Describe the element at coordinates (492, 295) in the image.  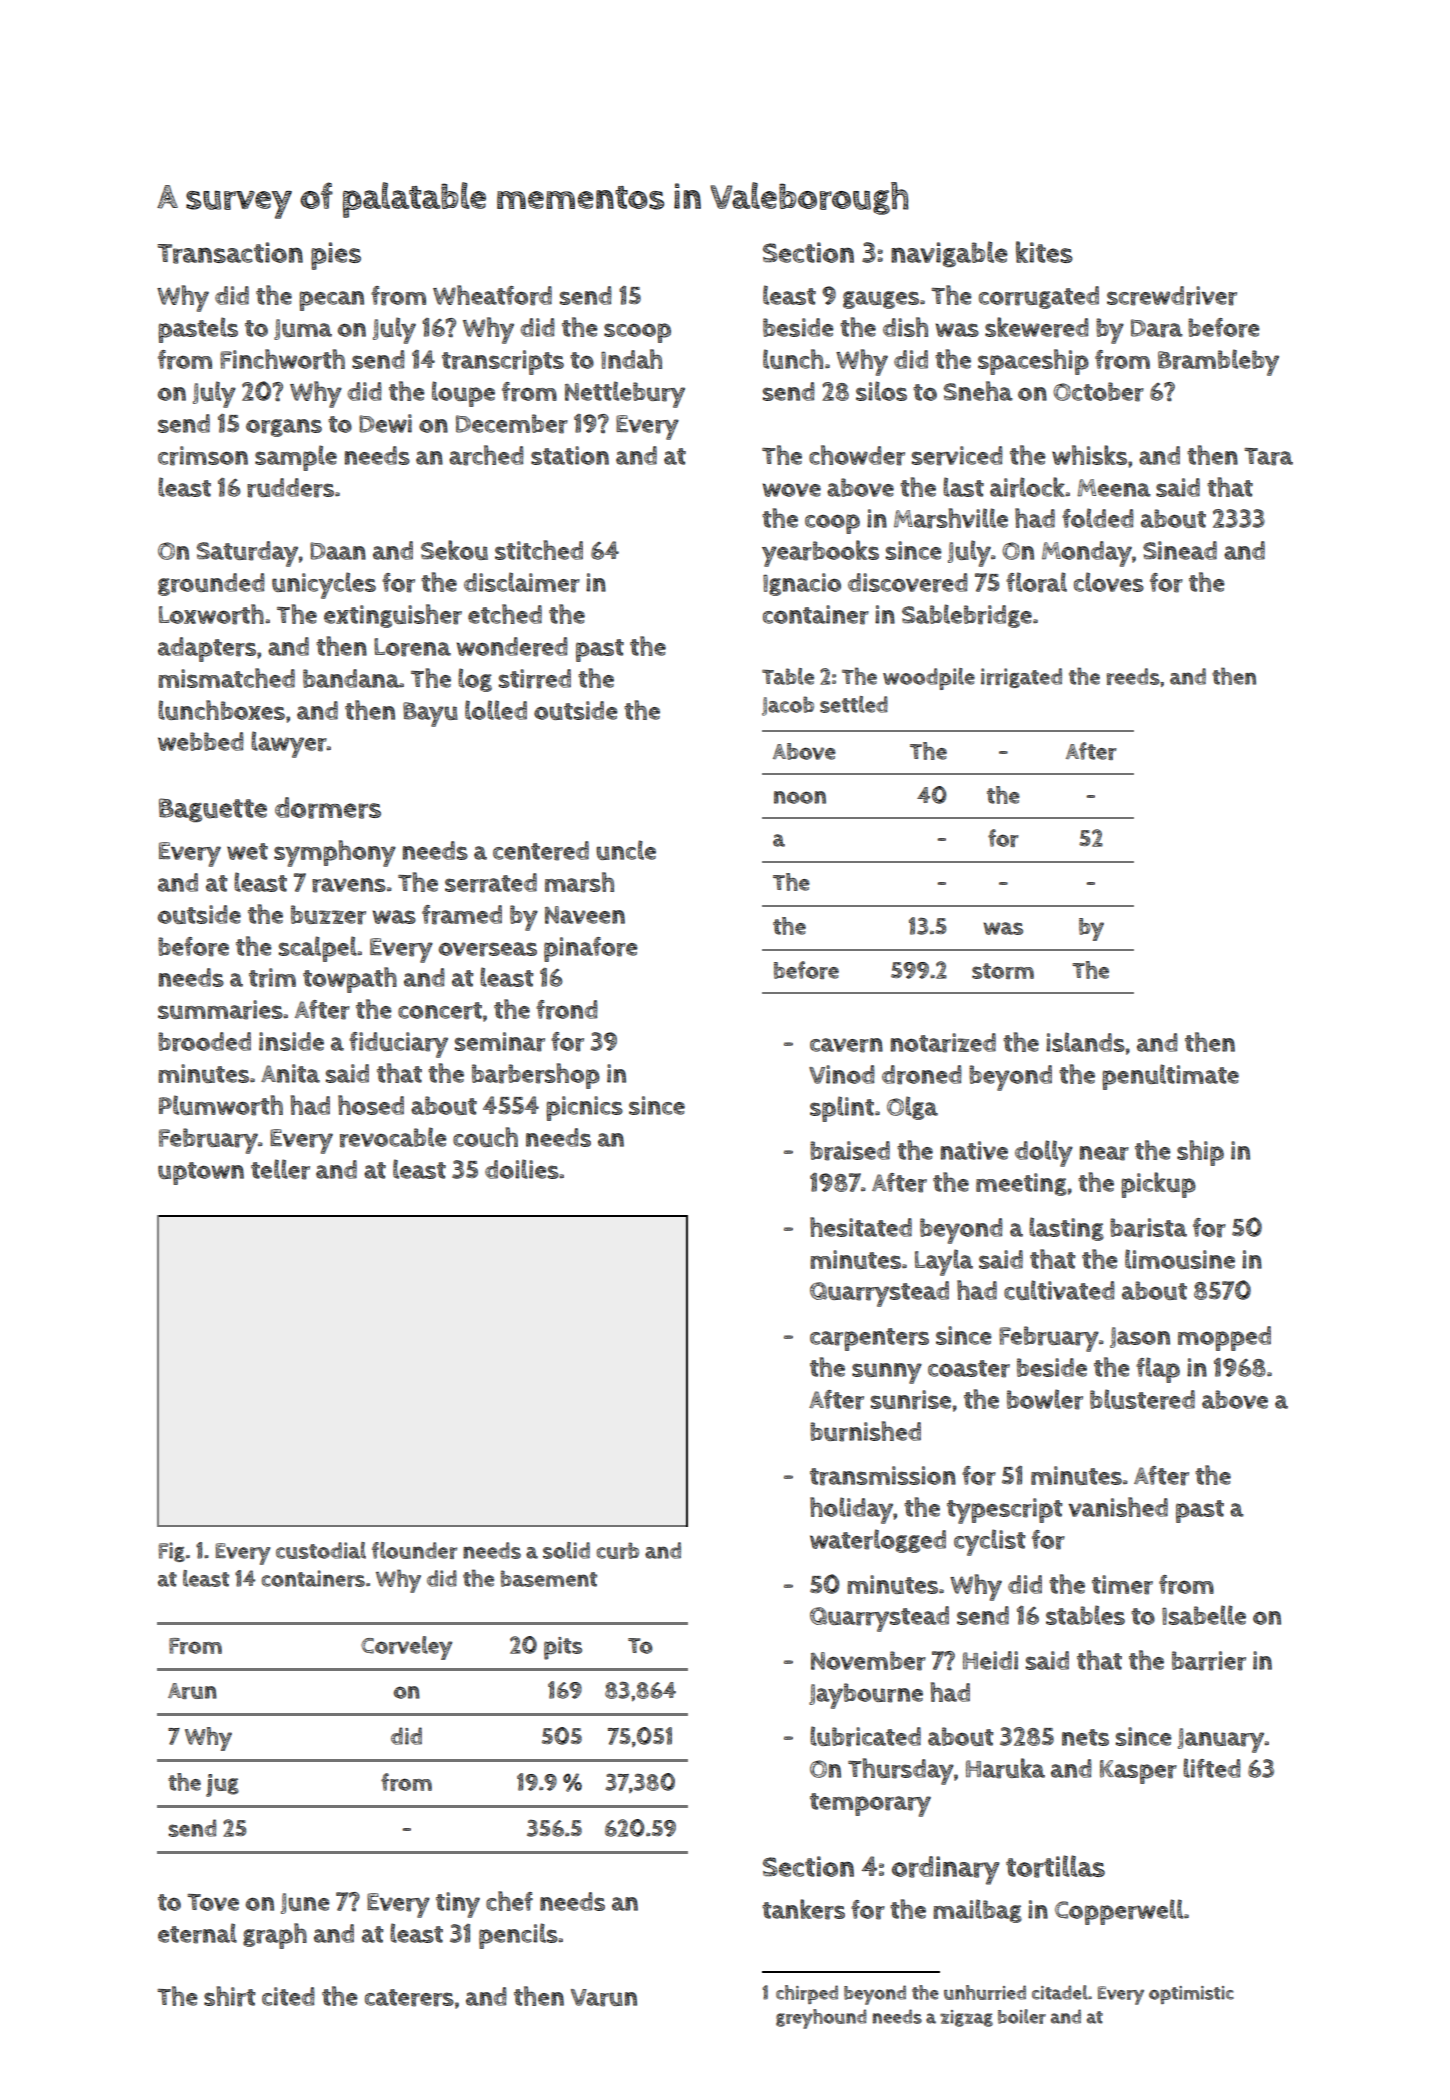
I see `Wheatford` at that location.
